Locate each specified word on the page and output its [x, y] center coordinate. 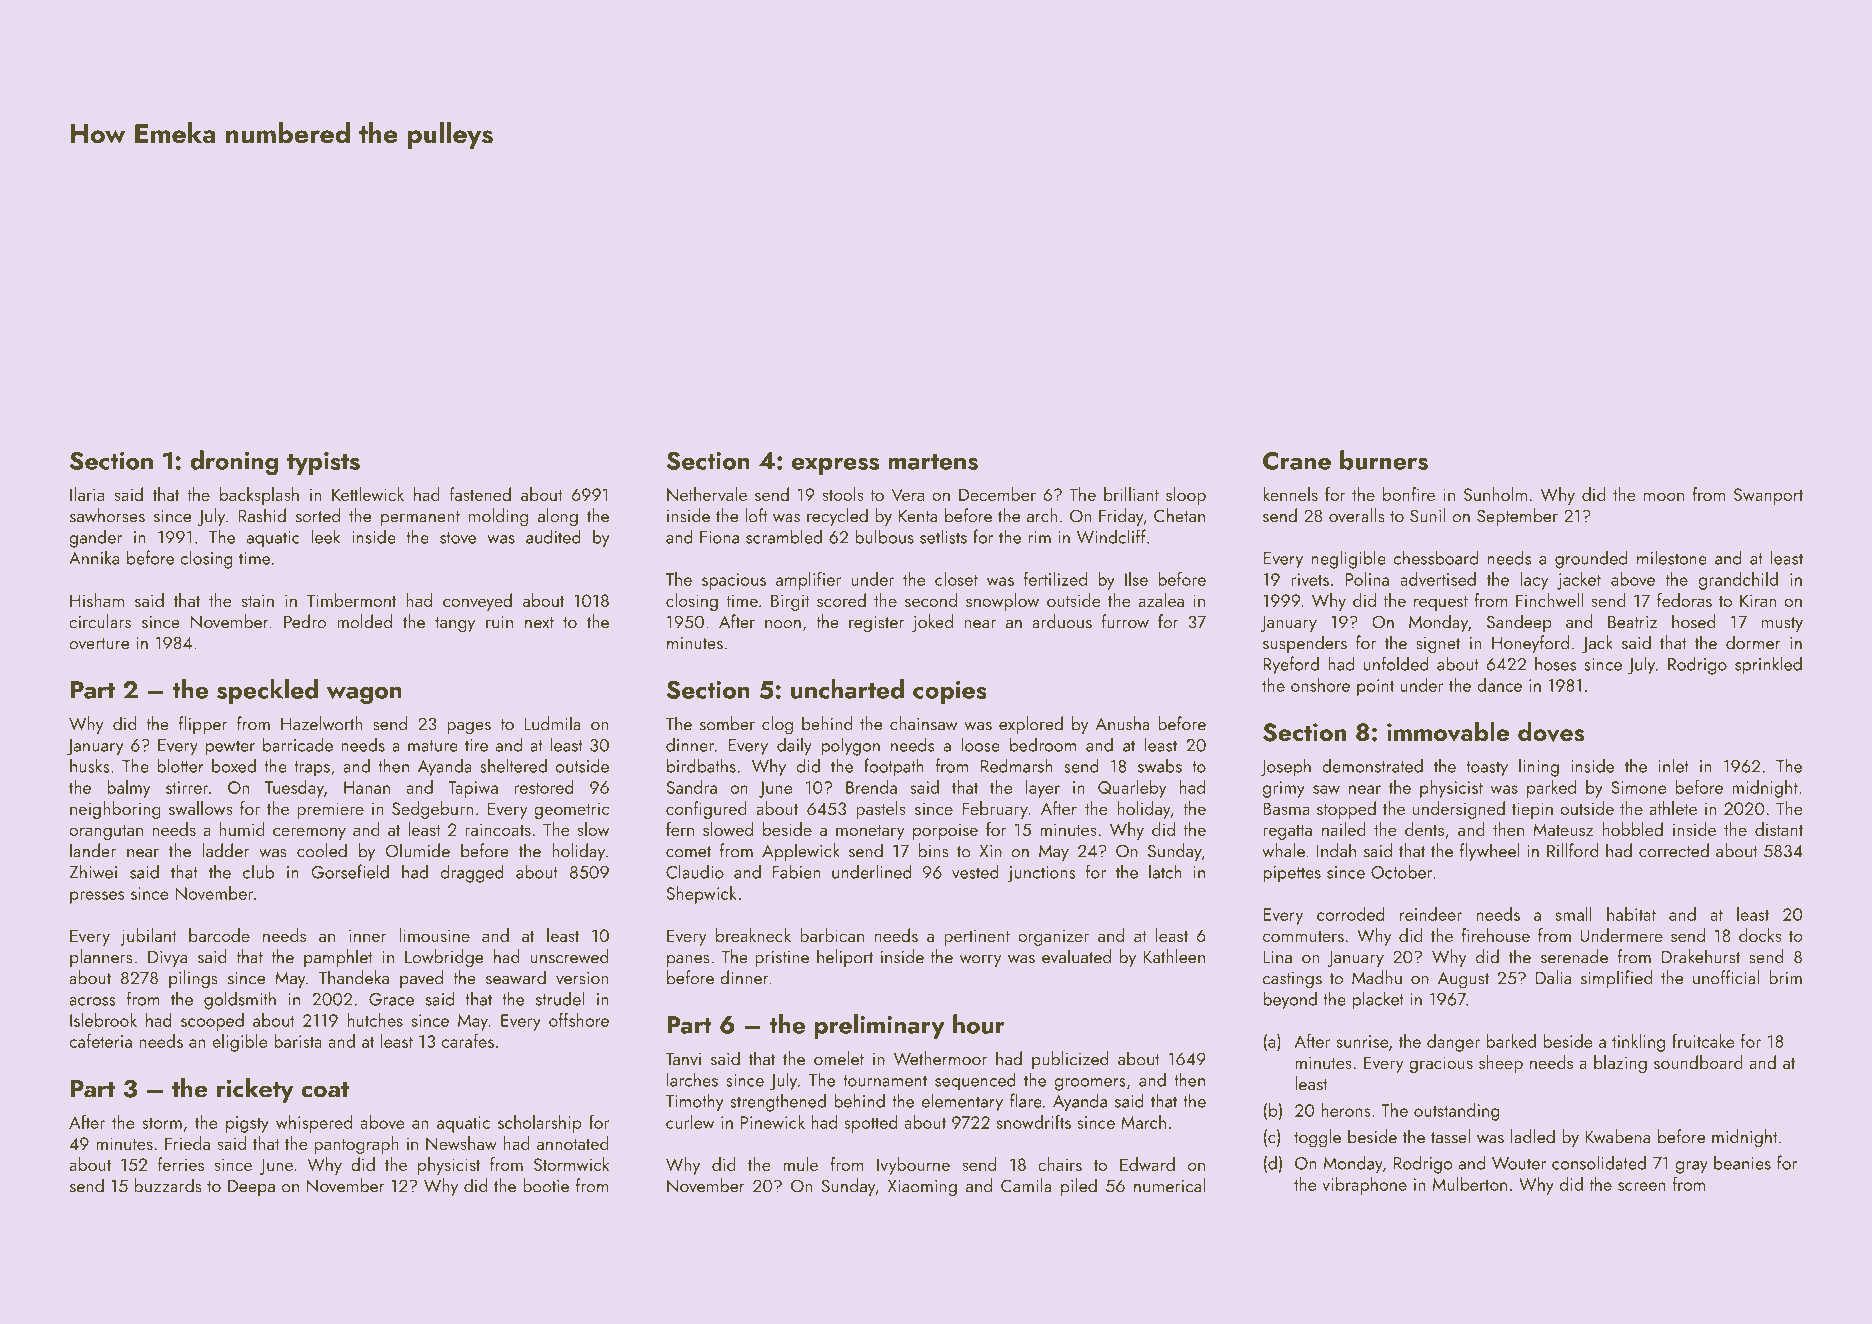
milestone [1672, 558]
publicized [1070, 1060]
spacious [734, 581]
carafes [468, 1040]
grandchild [1738, 581]
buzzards [168, 1185]
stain [258, 600]
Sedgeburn [433, 810]
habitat [1631, 914]
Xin [990, 851]
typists [323, 463]
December [997, 494]
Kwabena [1617, 1136]
